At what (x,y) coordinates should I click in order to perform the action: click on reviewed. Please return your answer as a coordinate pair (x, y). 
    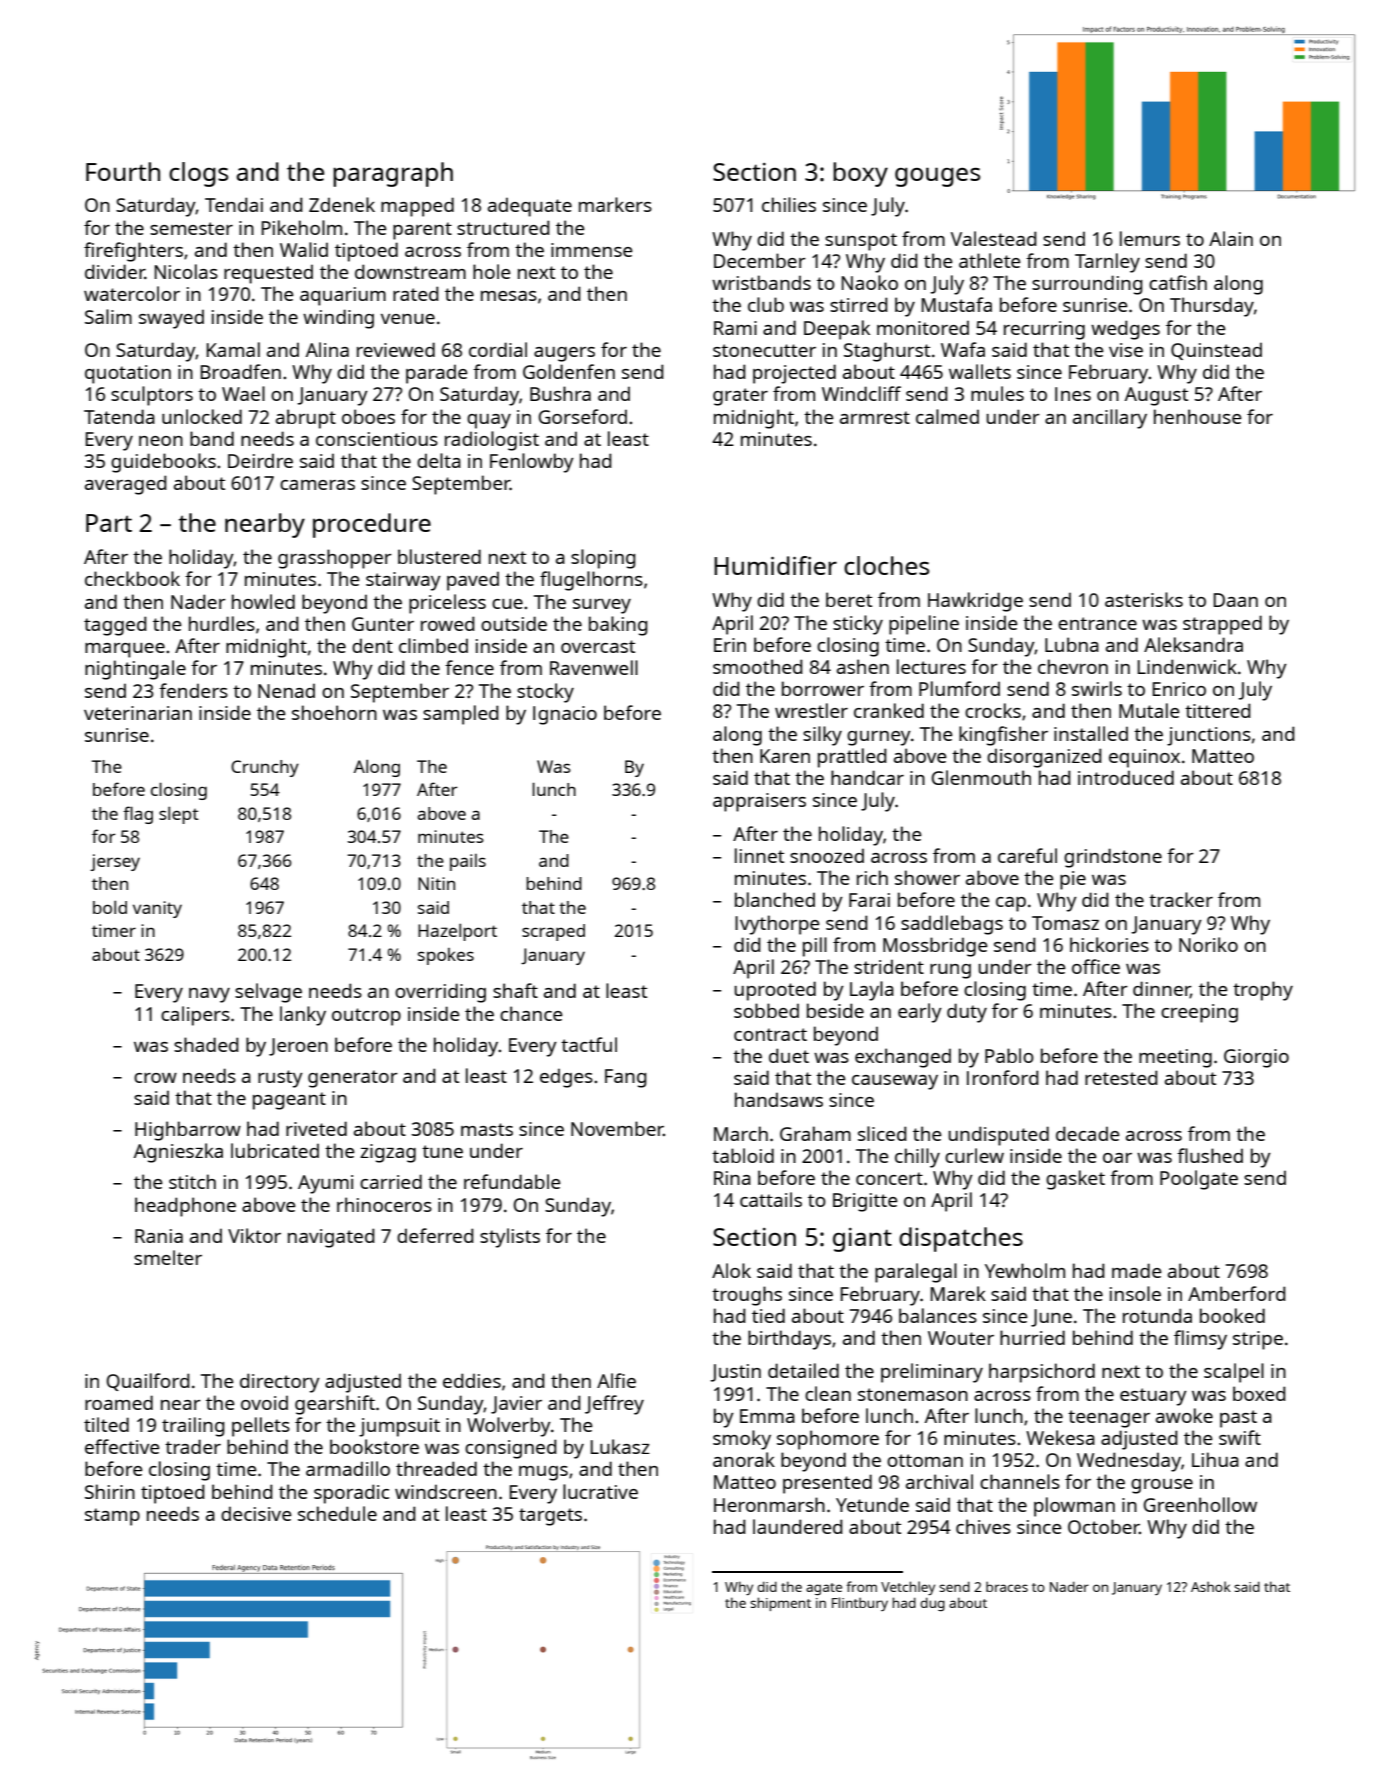
    Looking at the image, I should click on (396, 349).
